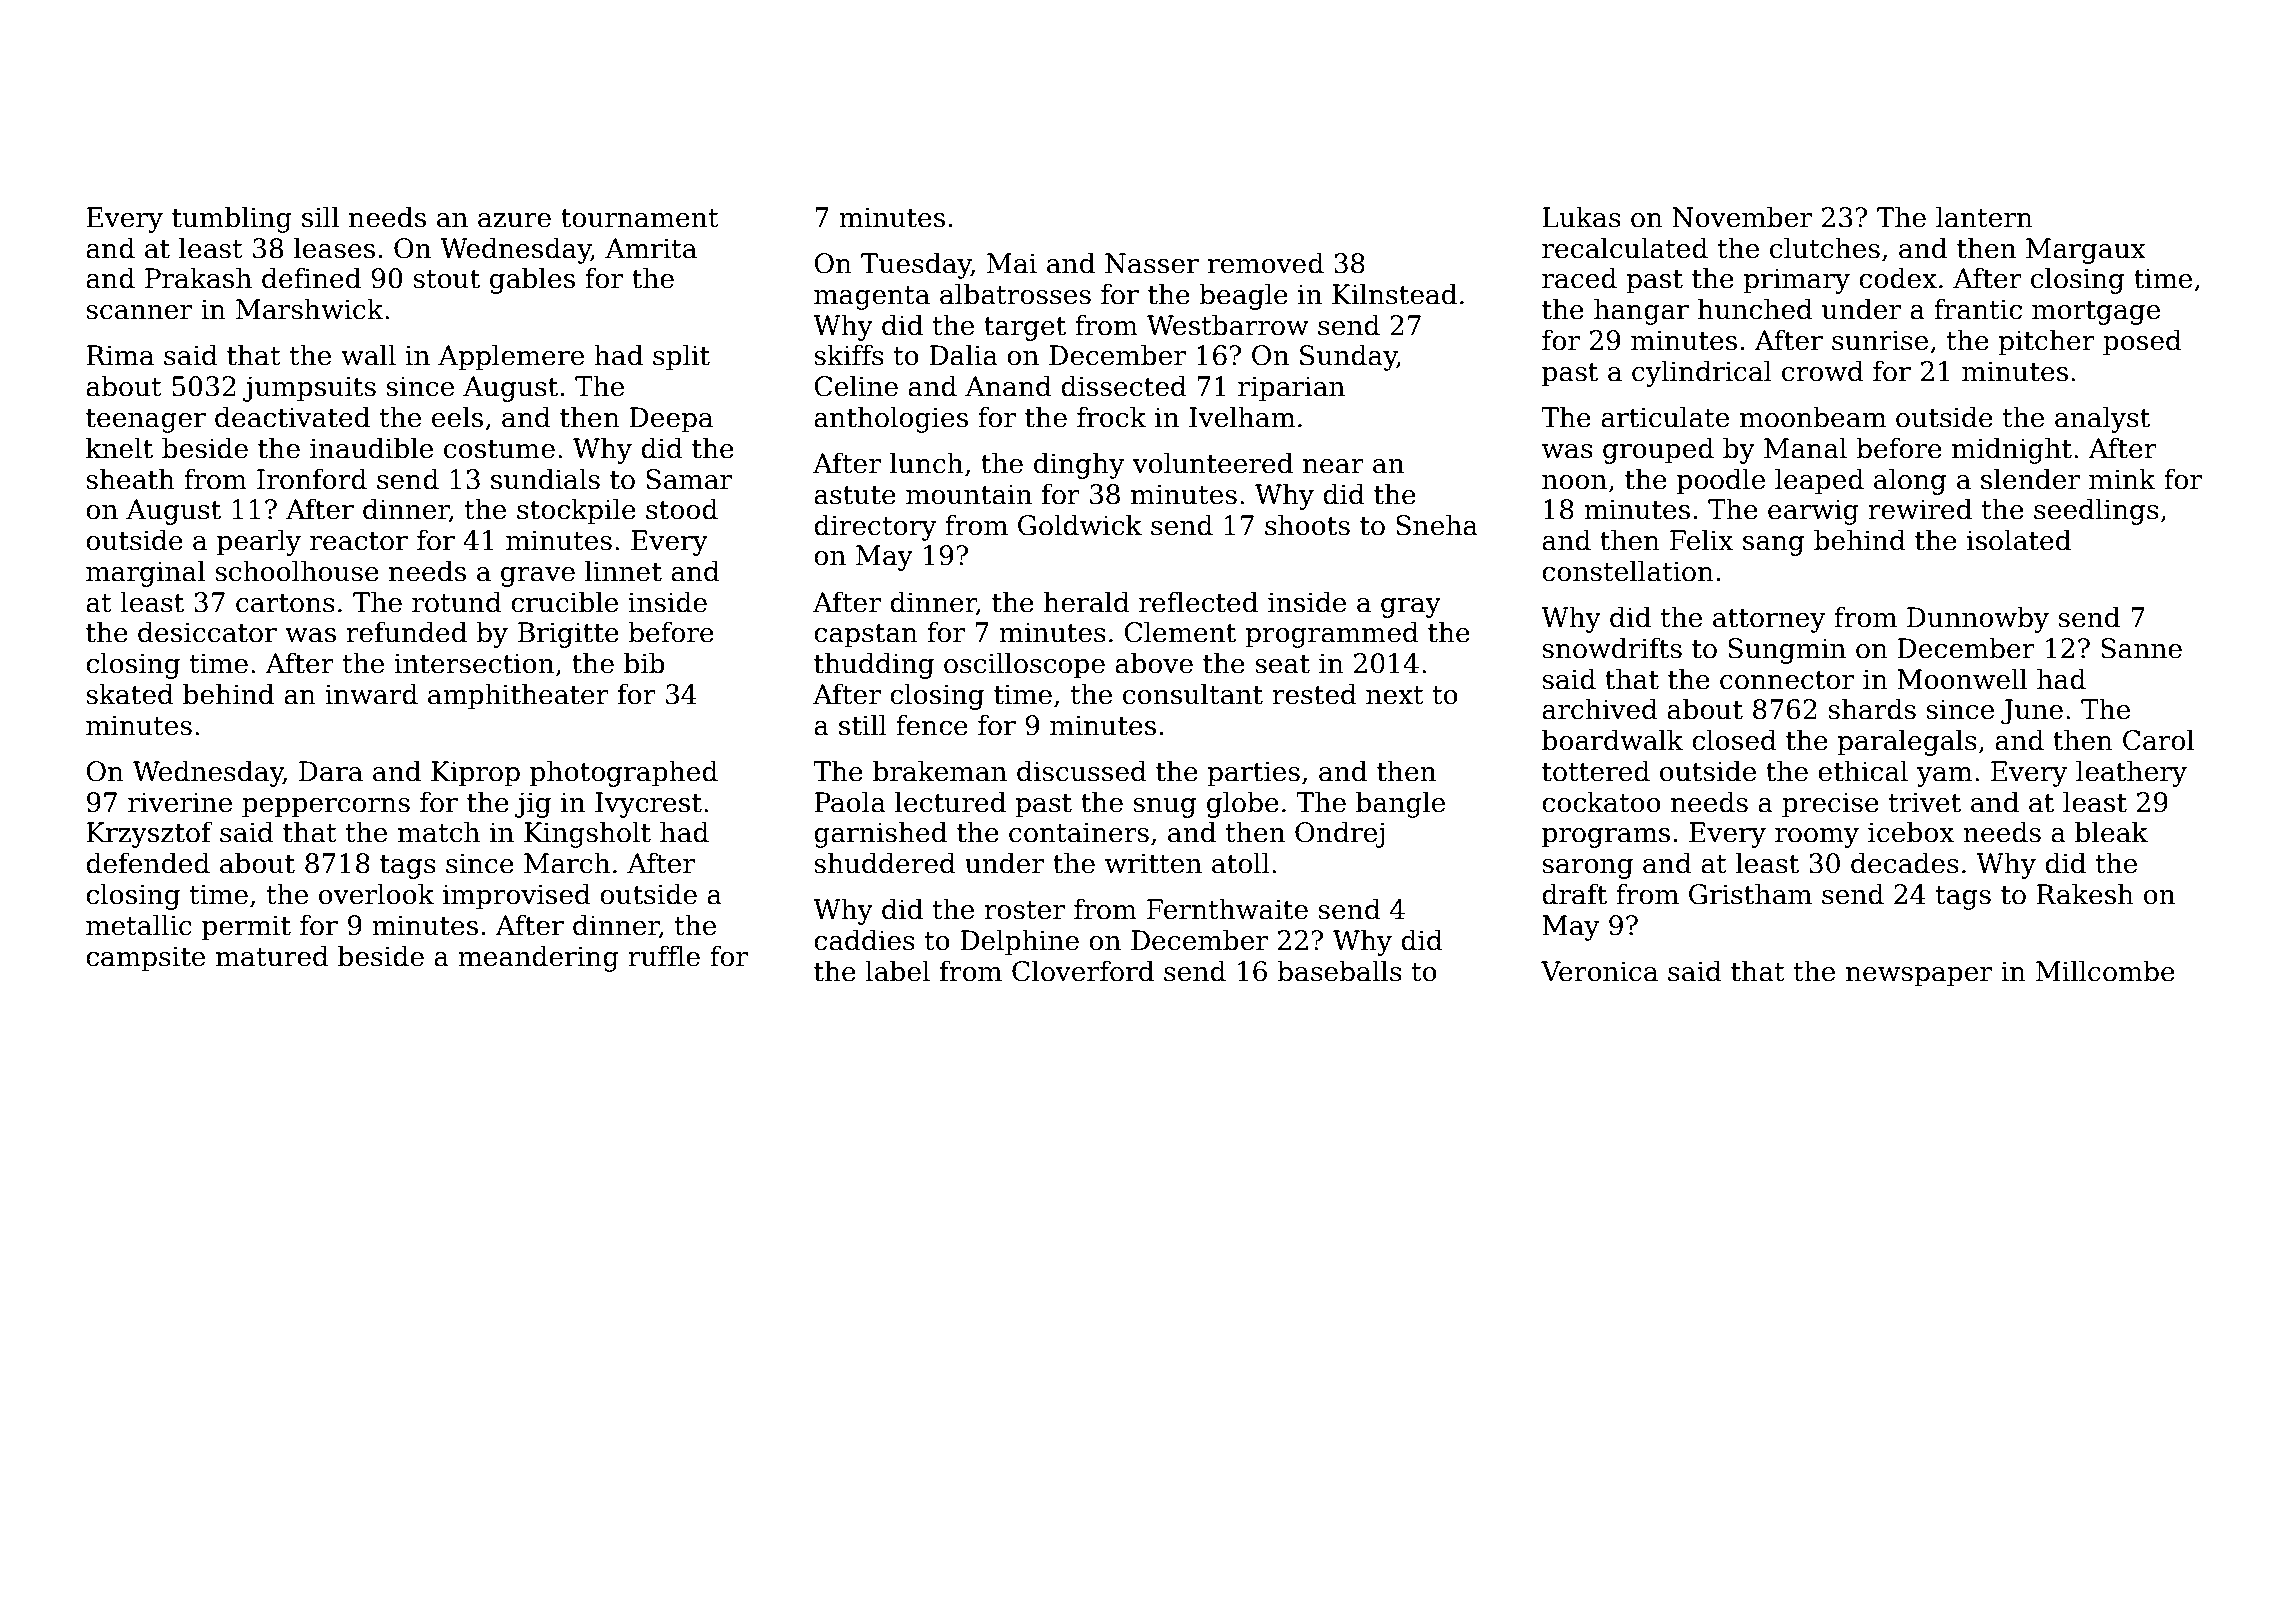 The width and height of the screenshot is (2292, 1620). I want to click on Ivelham, so click(1242, 417).
